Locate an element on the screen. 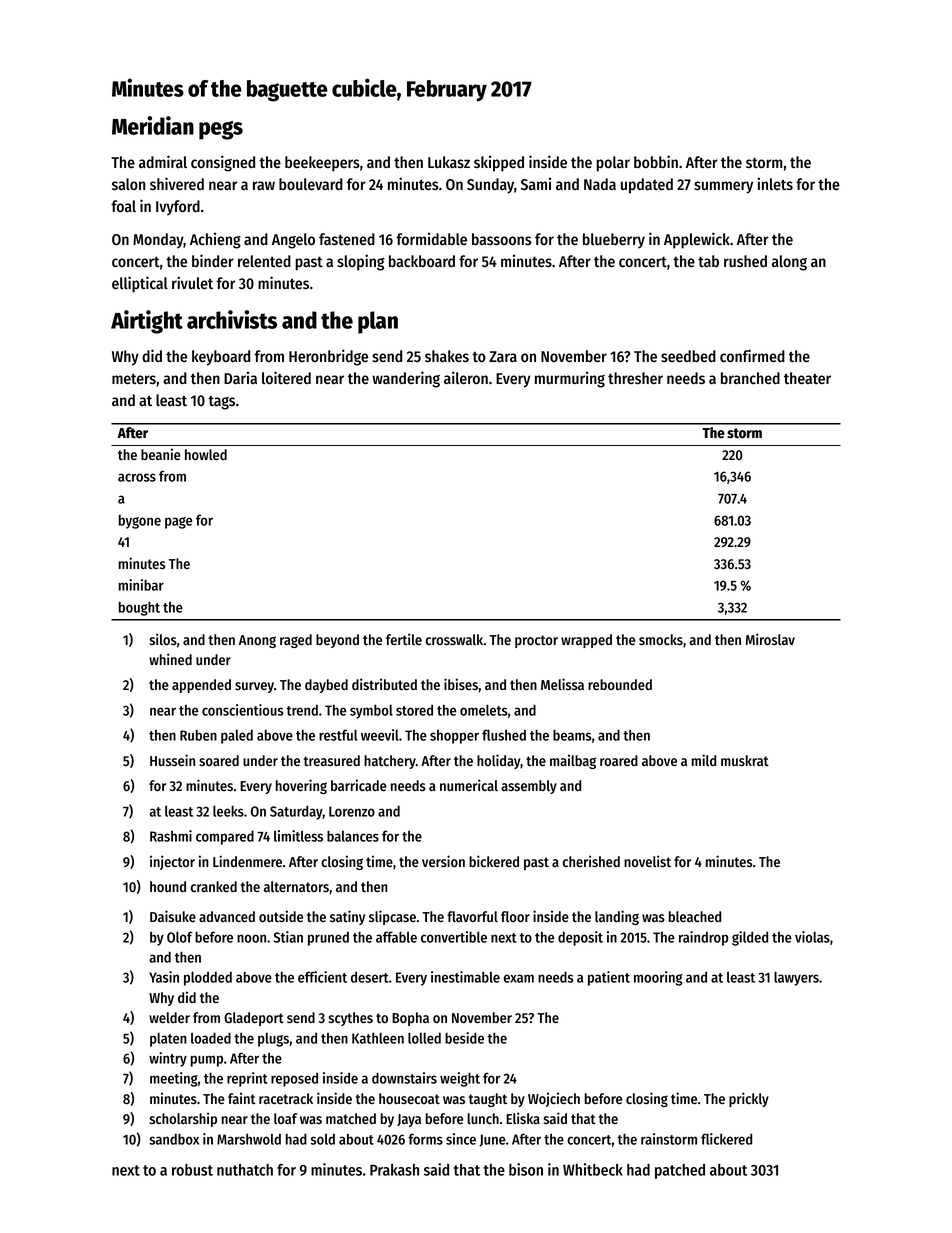  bygone is located at coordinates (140, 522).
